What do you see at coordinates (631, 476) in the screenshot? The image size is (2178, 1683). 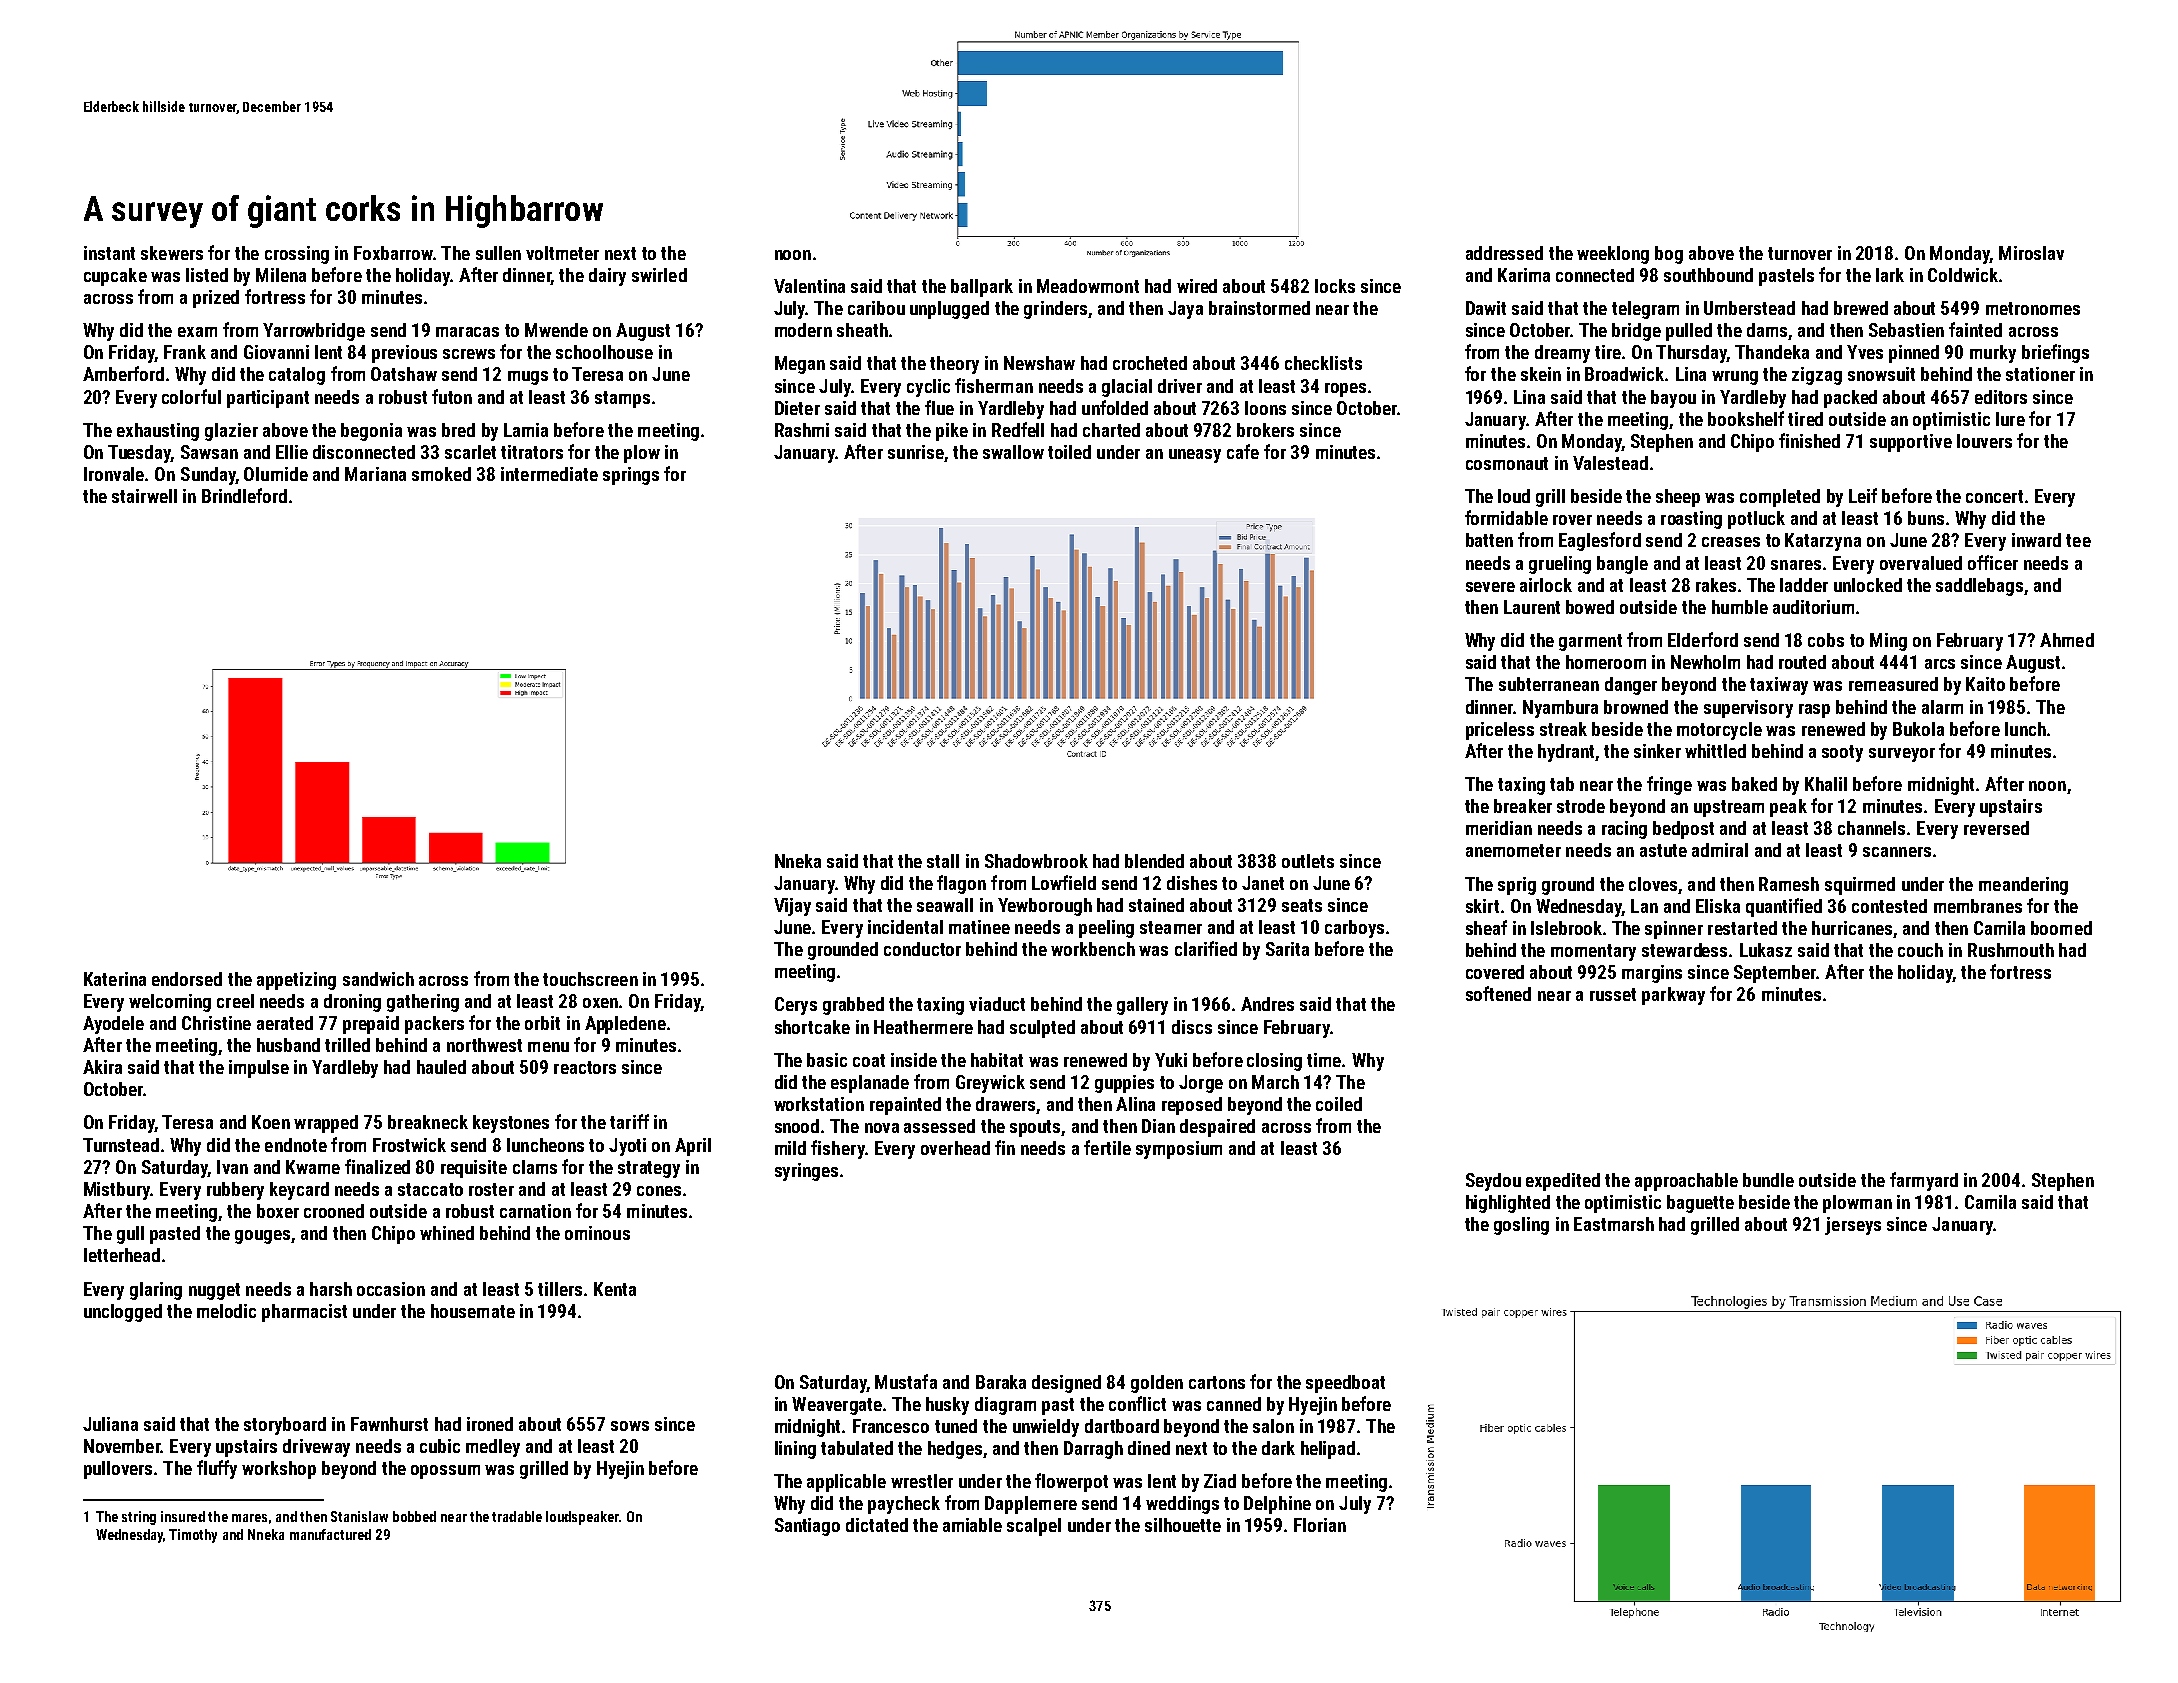 I see `springs` at bounding box center [631, 476].
